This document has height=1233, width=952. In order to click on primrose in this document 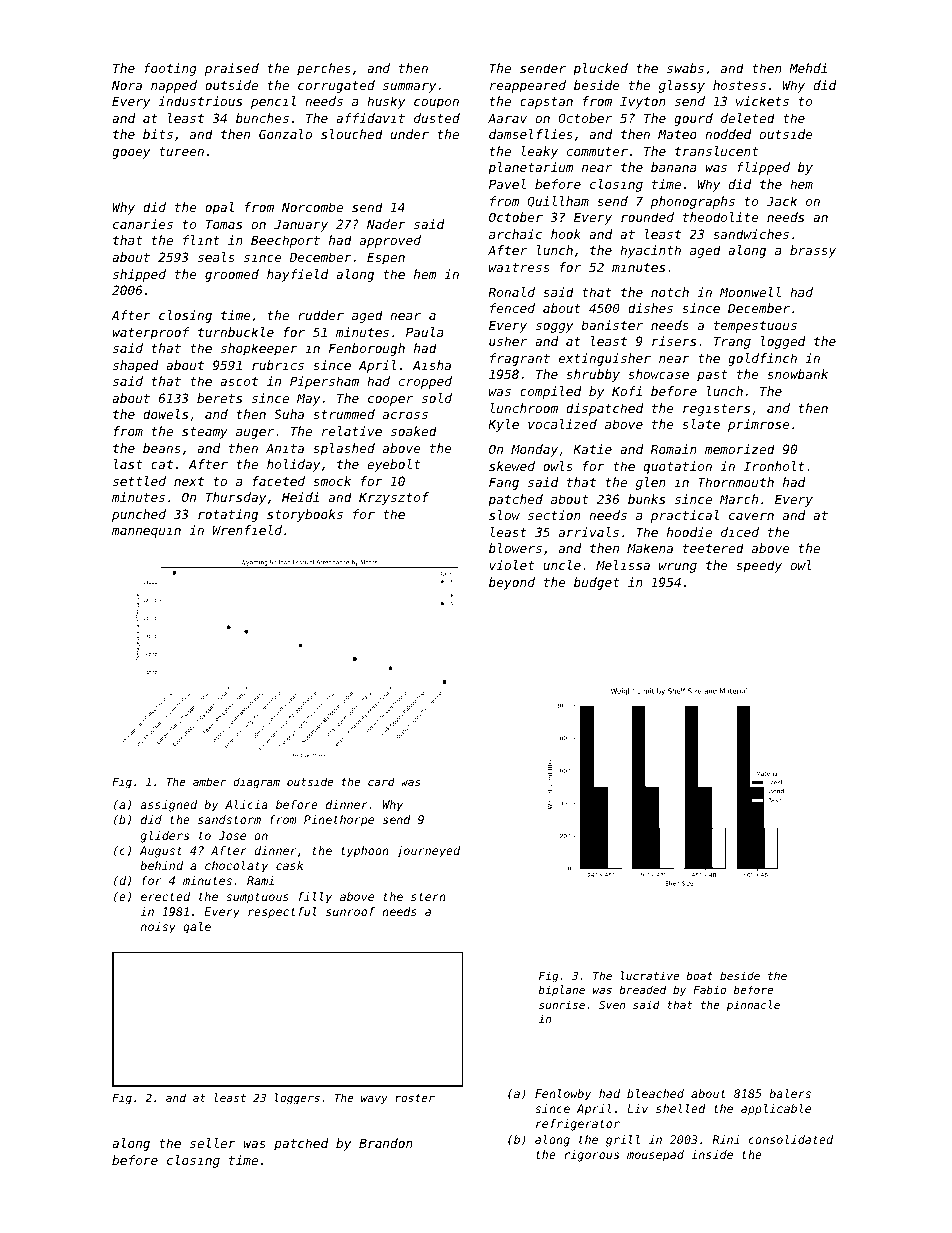, I will do `click(759, 425)`.
